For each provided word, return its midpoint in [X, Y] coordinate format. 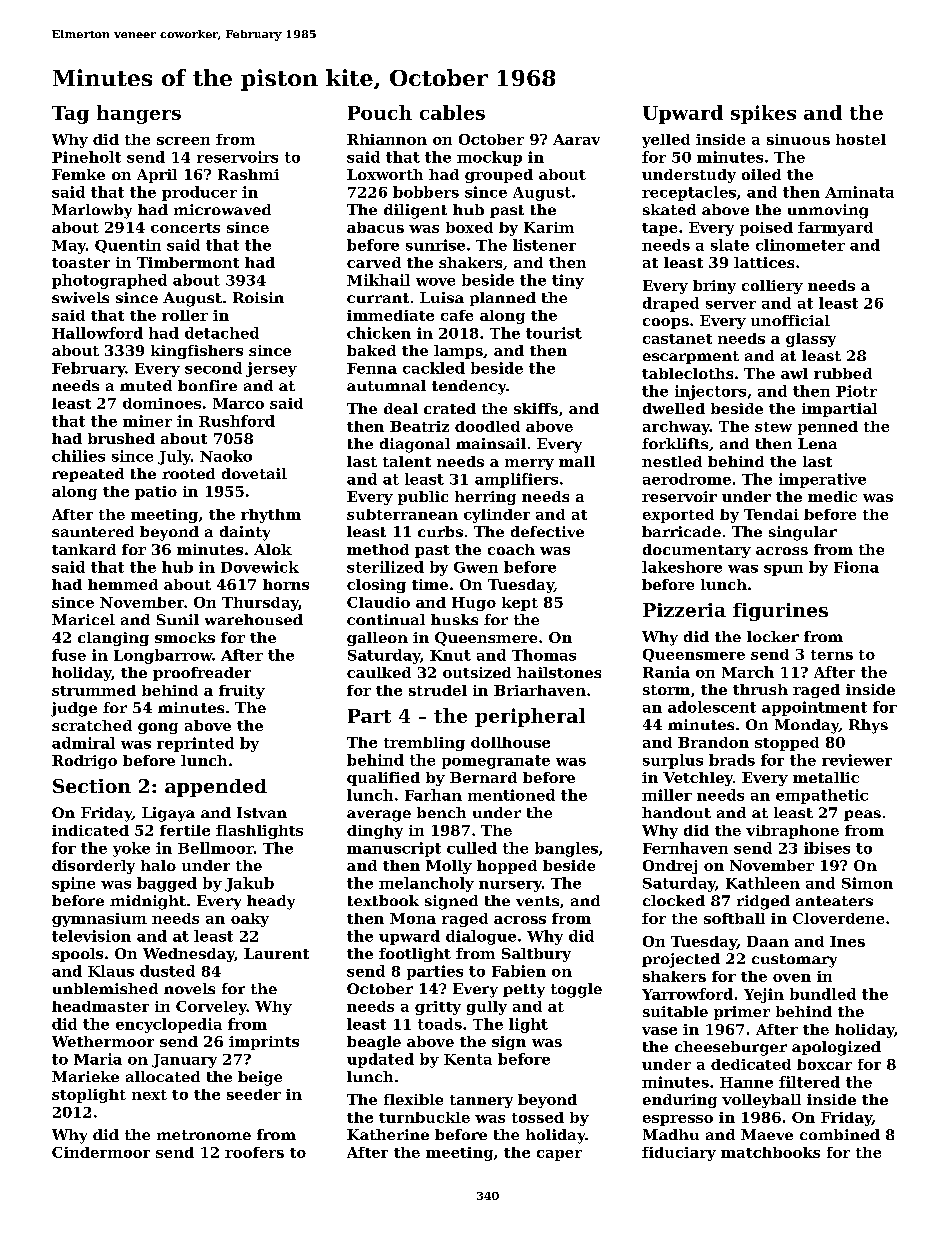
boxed [469, 227]
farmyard [835, 229]
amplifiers [516, 480]
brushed [121, 438]
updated [380, 1060]
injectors [710, 392]
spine [73, 884]
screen [183, 141]
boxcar [824, 1064]
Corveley [211, 1008]
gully [487, 1008]
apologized [836, 1048]
